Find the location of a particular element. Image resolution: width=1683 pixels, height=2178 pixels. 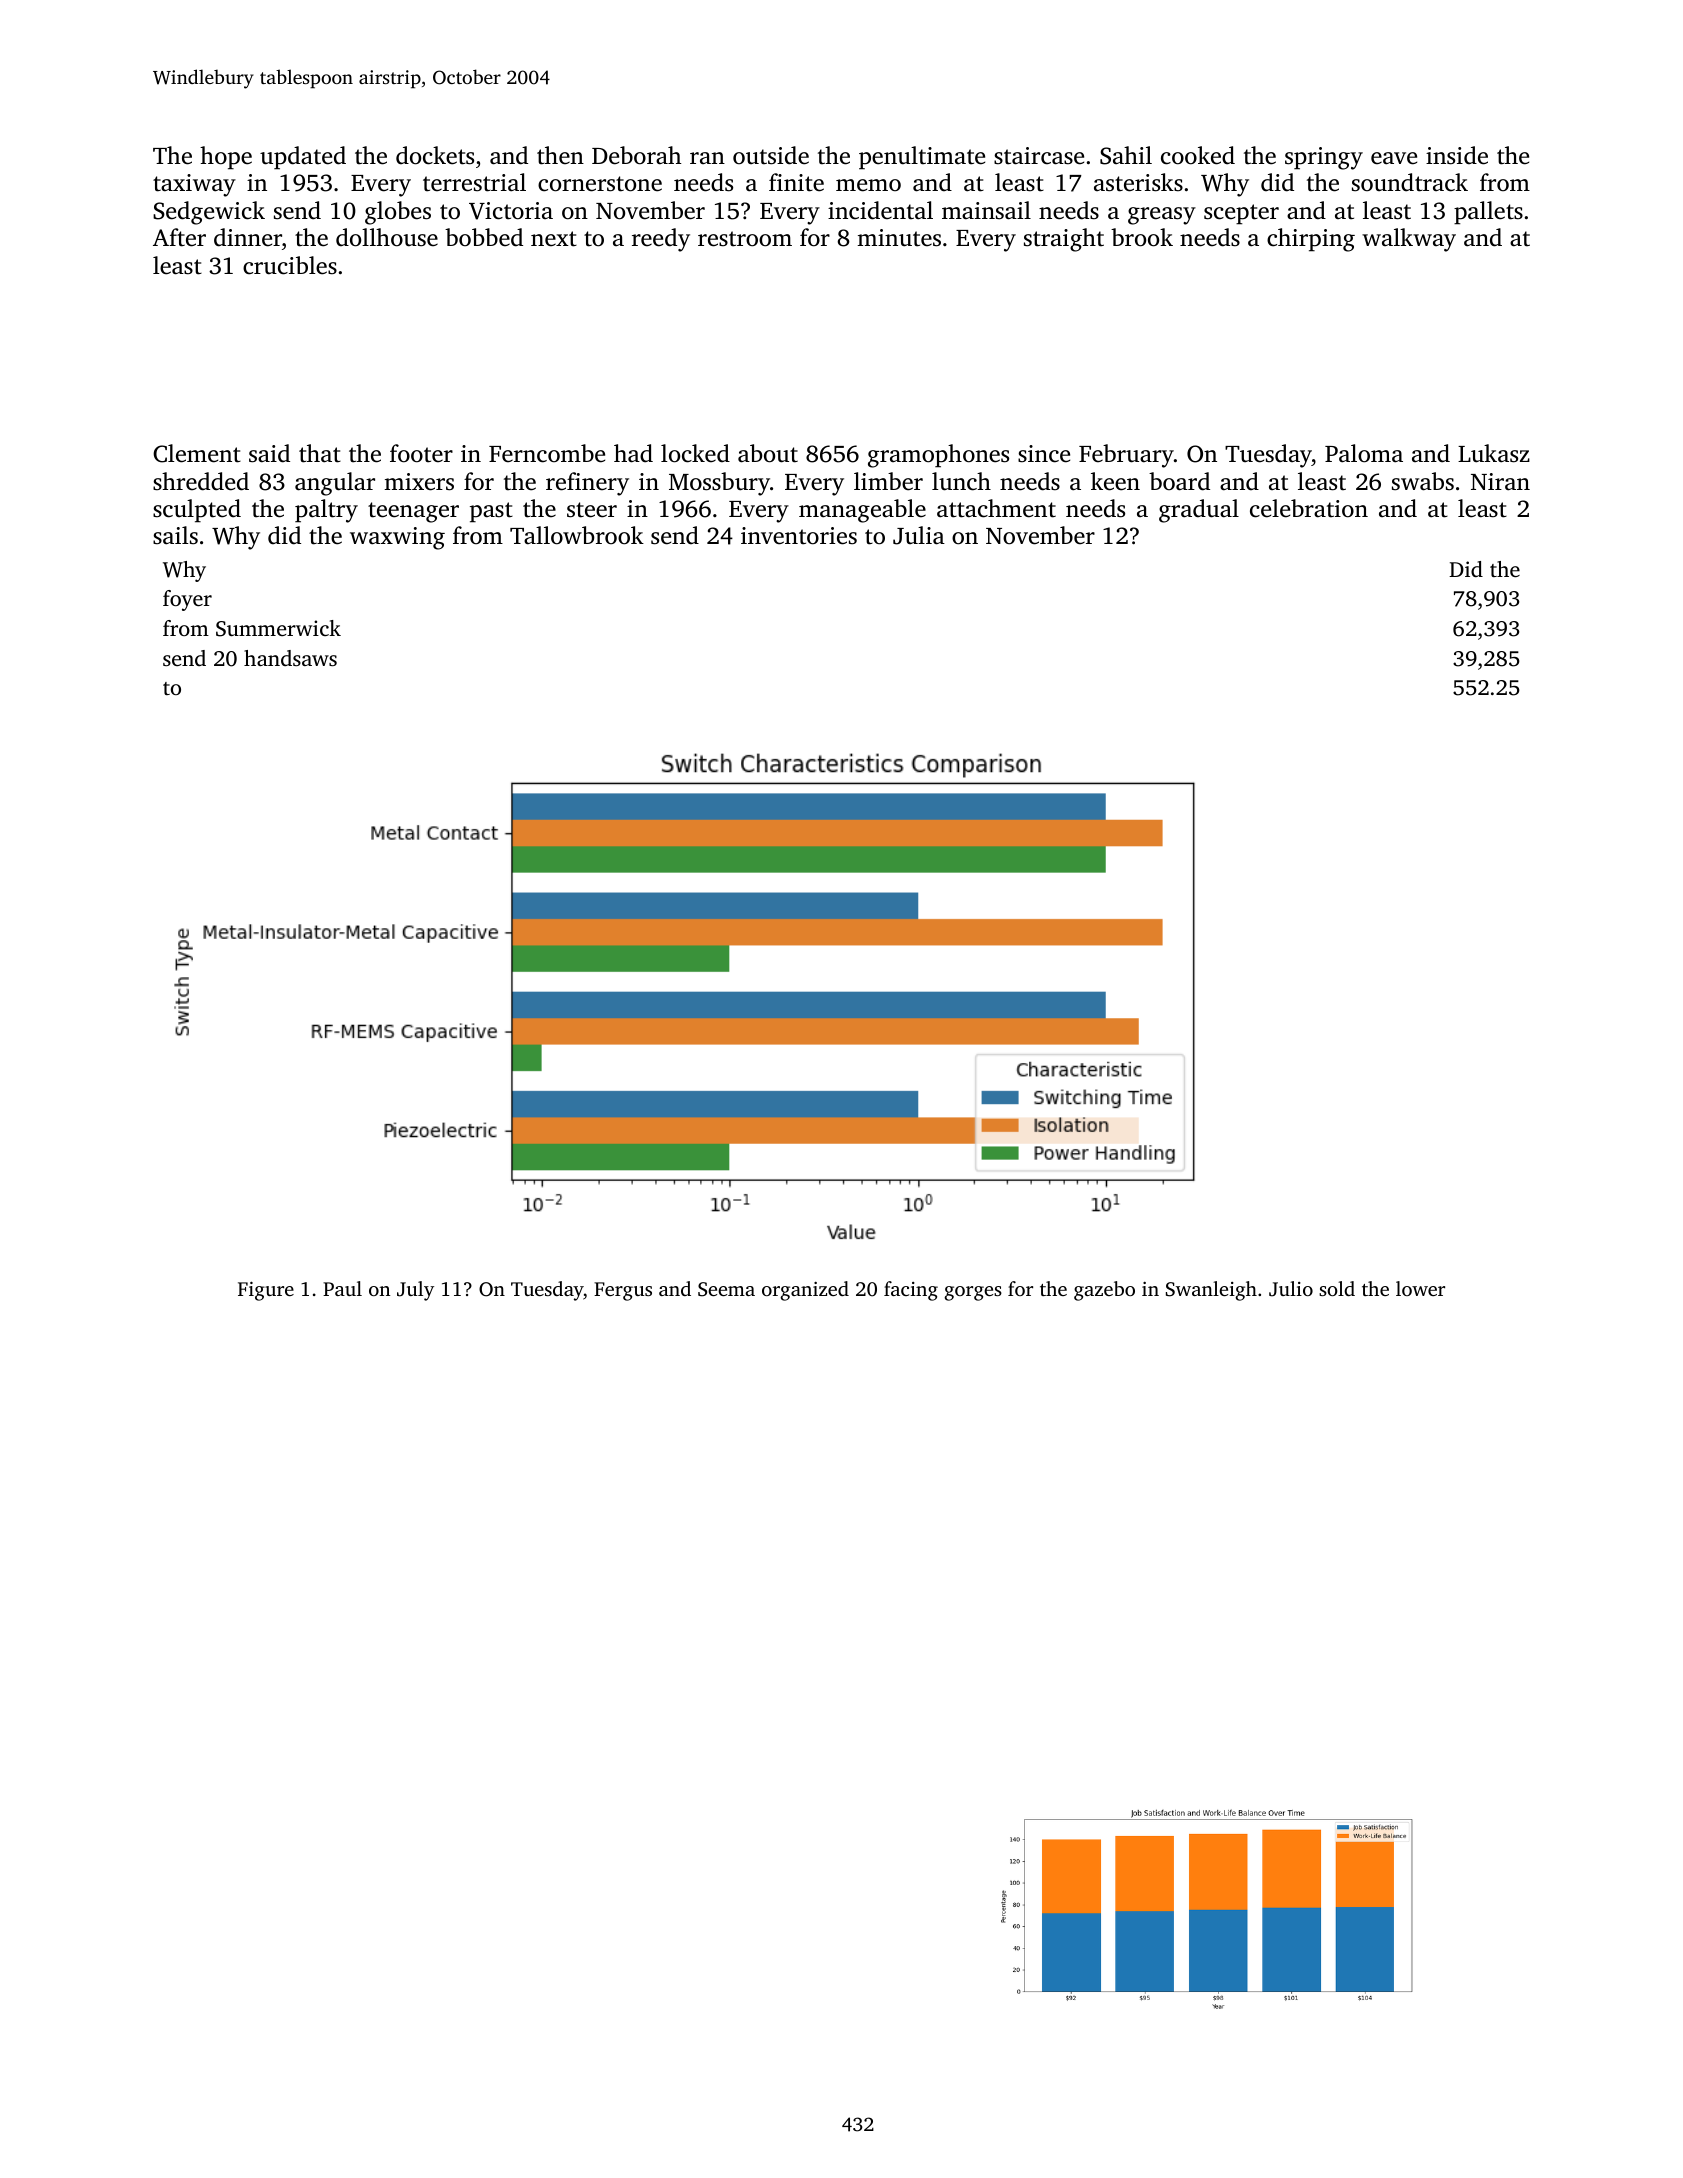

Julia is located at coordinates (919, 535).
